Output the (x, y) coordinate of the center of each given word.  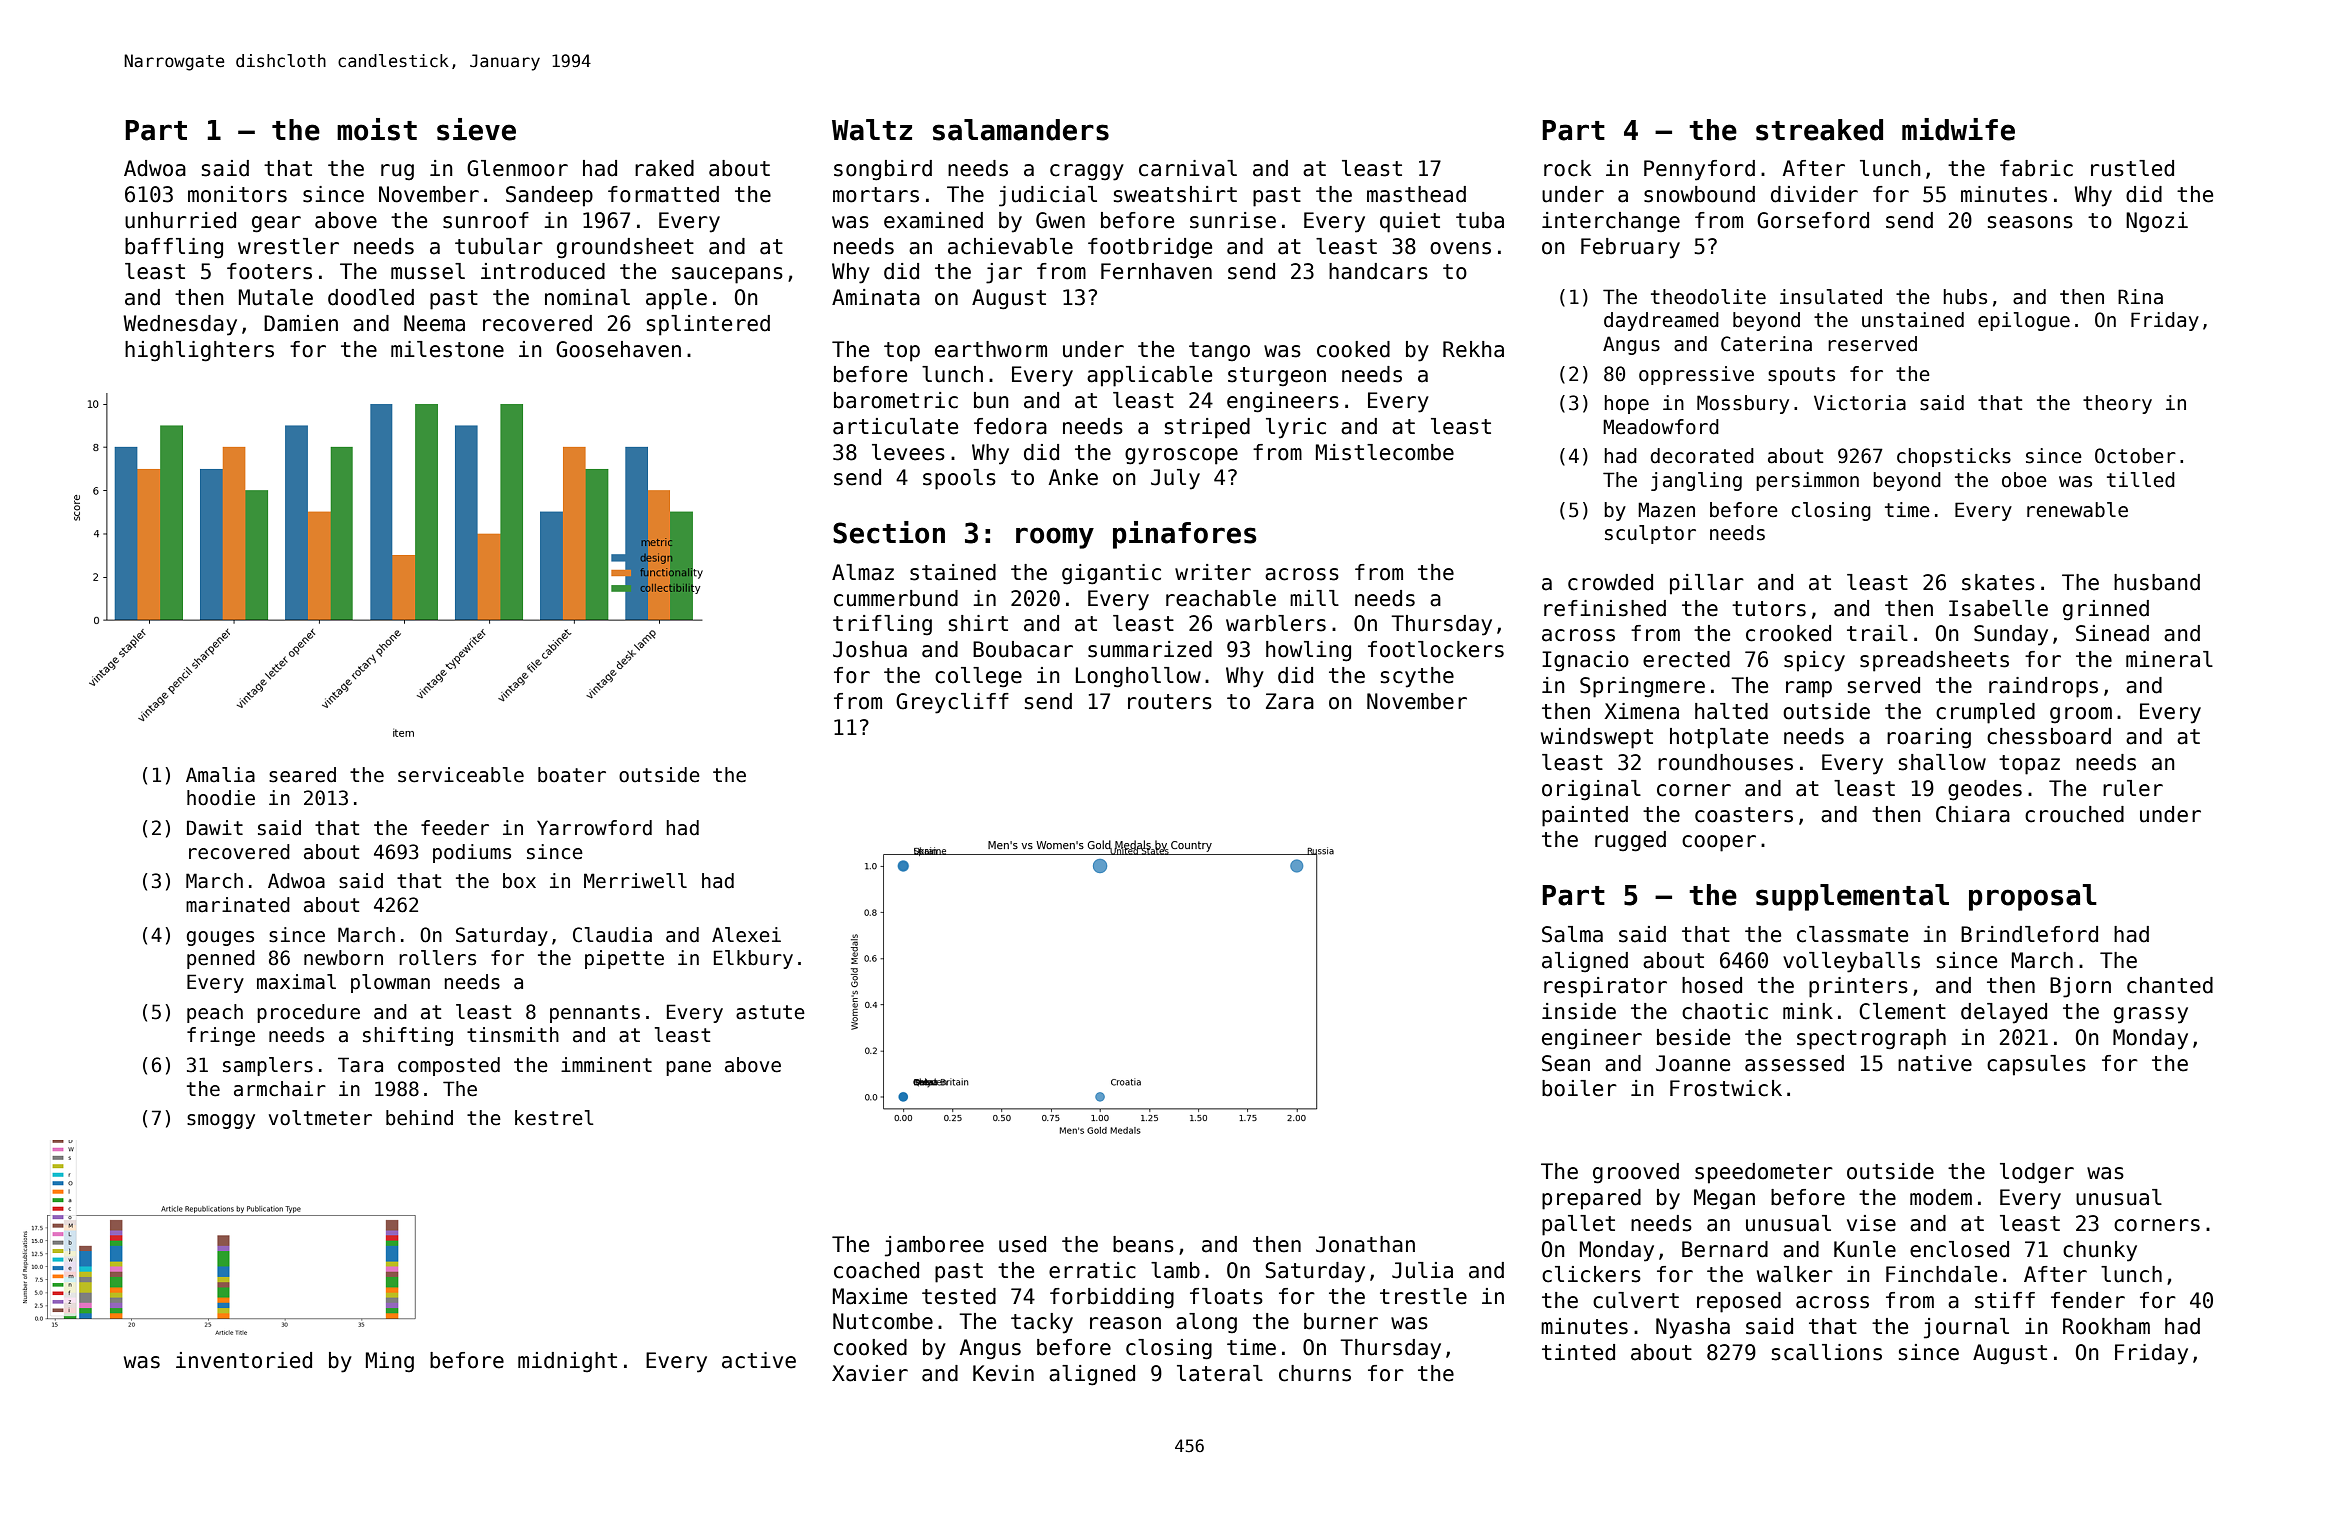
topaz (2029, 765)
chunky (2100, 1251)
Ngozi (2157, 222)
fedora (1010, 426)
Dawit (215, 828)
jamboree (934, 1246)
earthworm (991, 349)
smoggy (221, 1121)
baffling (174, 248)
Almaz (863, 572)
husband (2157, 582)
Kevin (1003, 1373)
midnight (567, 1362)
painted (1585, 816)
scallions (1827, 1352)
